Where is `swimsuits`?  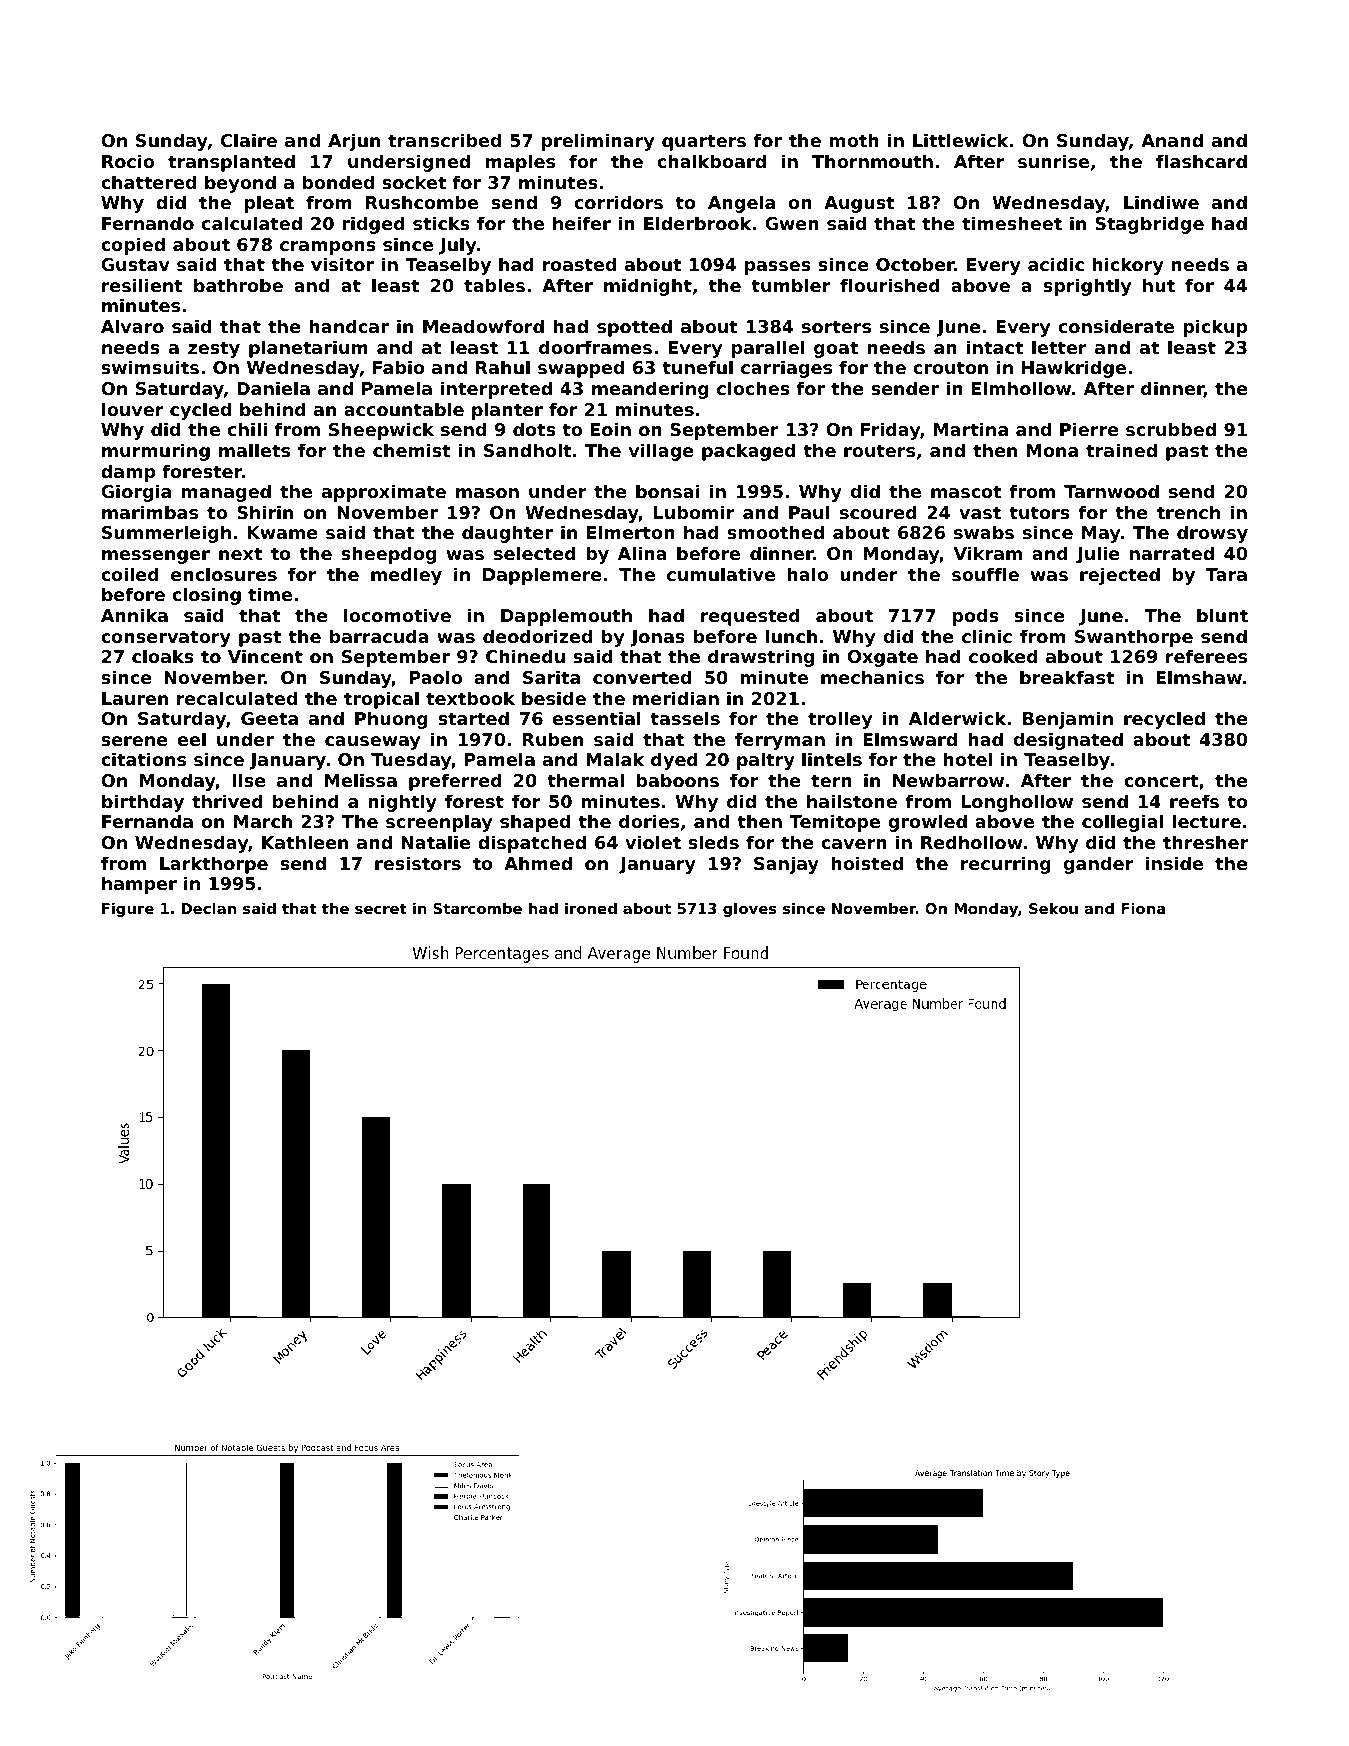 swimsuits is located at coordinates (150, 367).
